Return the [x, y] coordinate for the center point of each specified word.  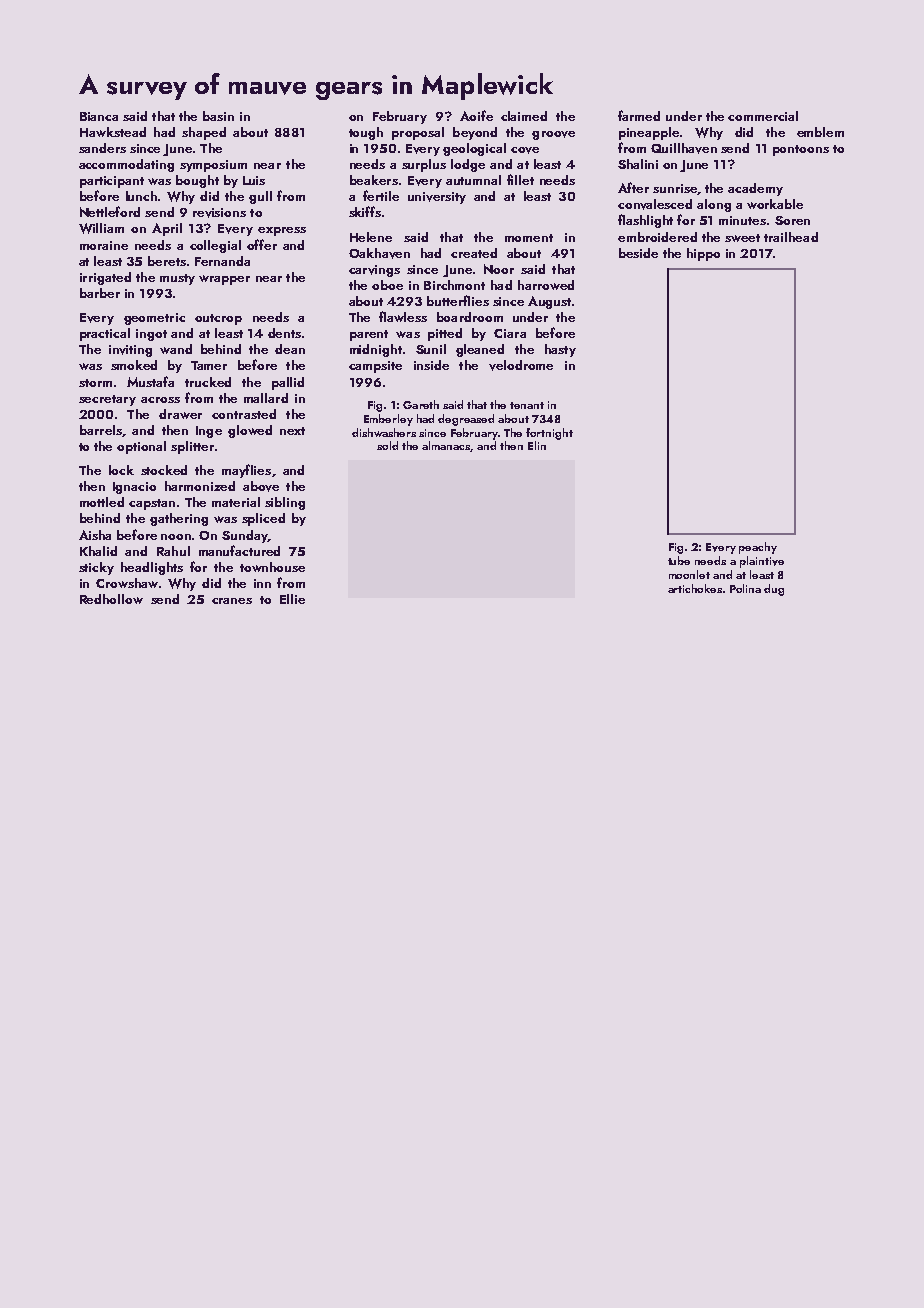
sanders [102, 148]
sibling [285, 503]
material [236, 502]
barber [100, 293]
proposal [418, 133]
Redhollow [111, 599]
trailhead [791, 237]
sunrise [675, 188]
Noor [499, 269]
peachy [758, 548]
